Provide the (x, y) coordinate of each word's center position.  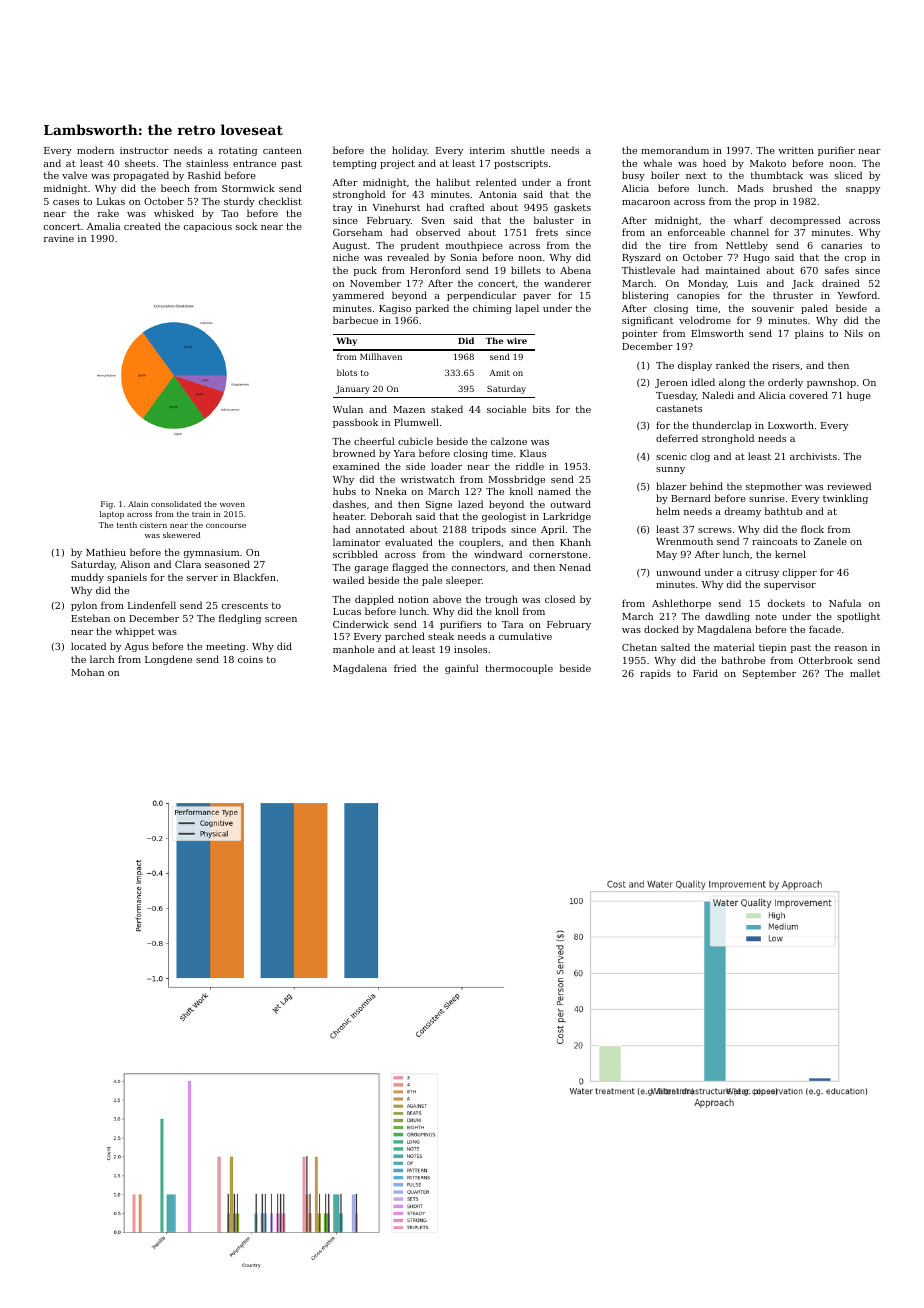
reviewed (849, 486)
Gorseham (357, 232)
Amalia (104, 226)
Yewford (857, 295)
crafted (467, 207)
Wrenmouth (684, 541)
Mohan (87, 672)
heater (349, 516)
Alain (138, 504)
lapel (527, 309)
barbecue (355, 320)
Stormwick (248, 188)
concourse (226, 526)
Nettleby (747, 246)
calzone (509, 441)
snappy (863, 190)
